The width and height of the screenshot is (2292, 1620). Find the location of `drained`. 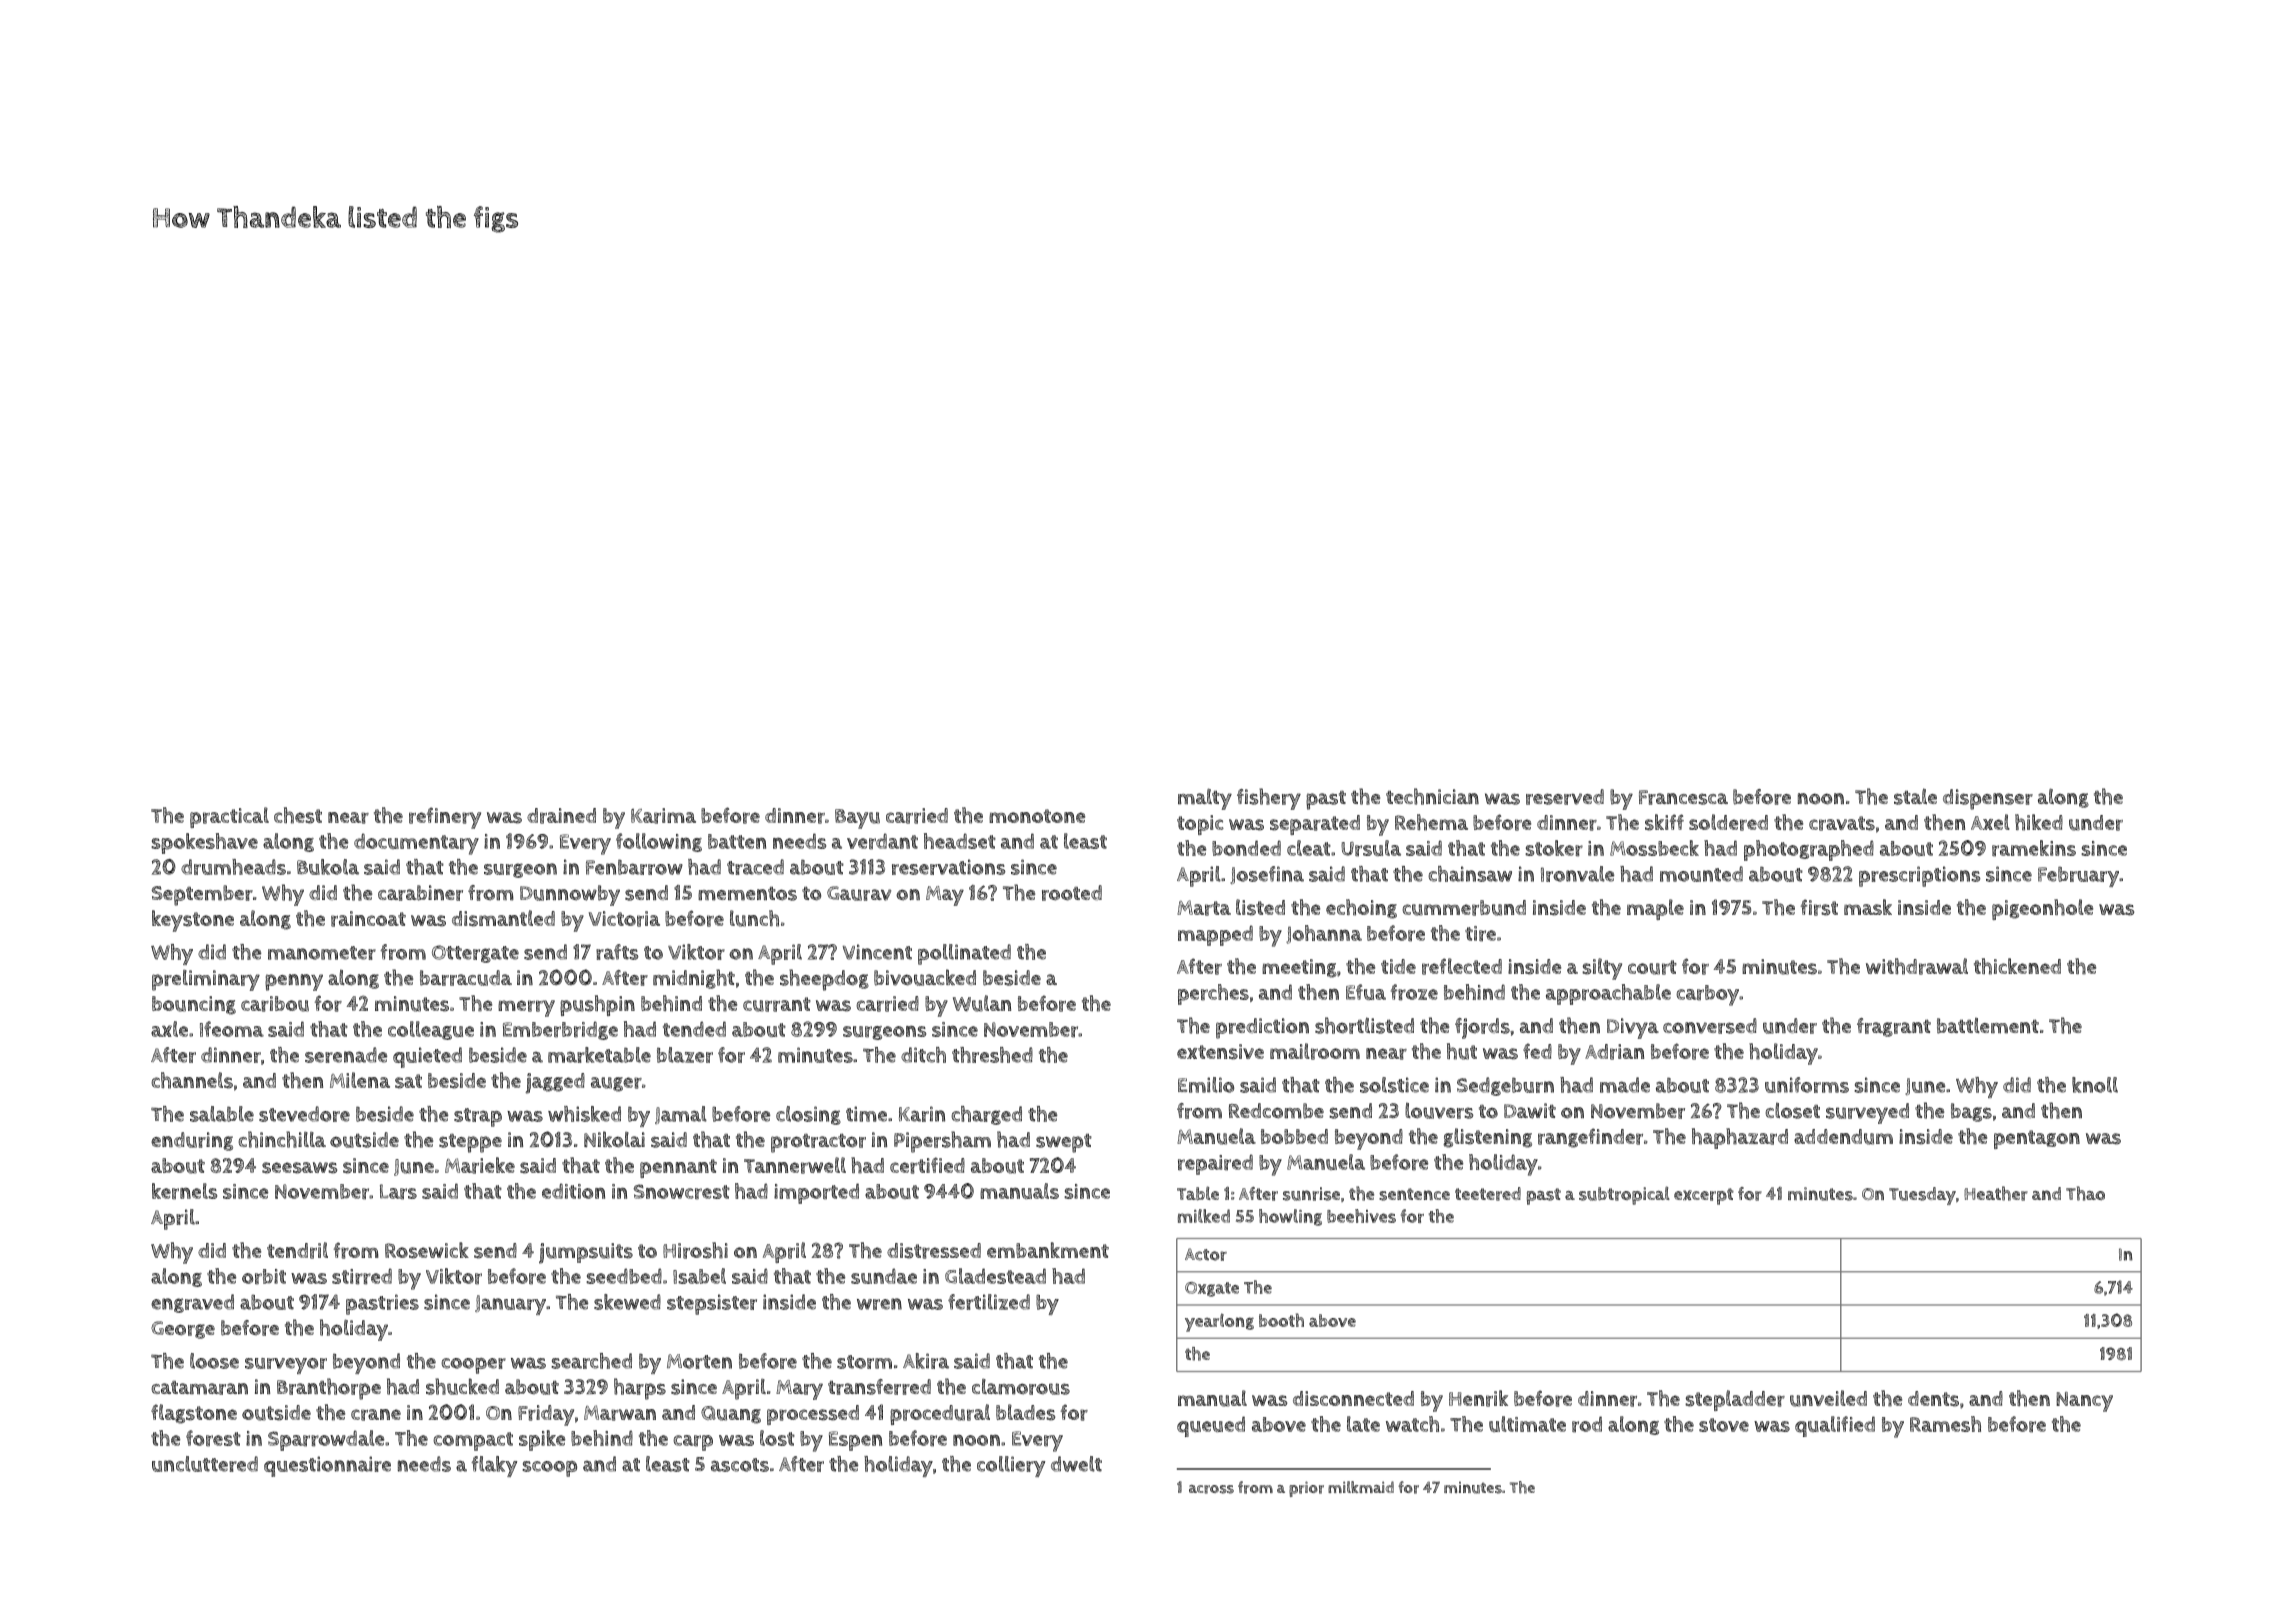

drained is located at coordinates (561, 816).
